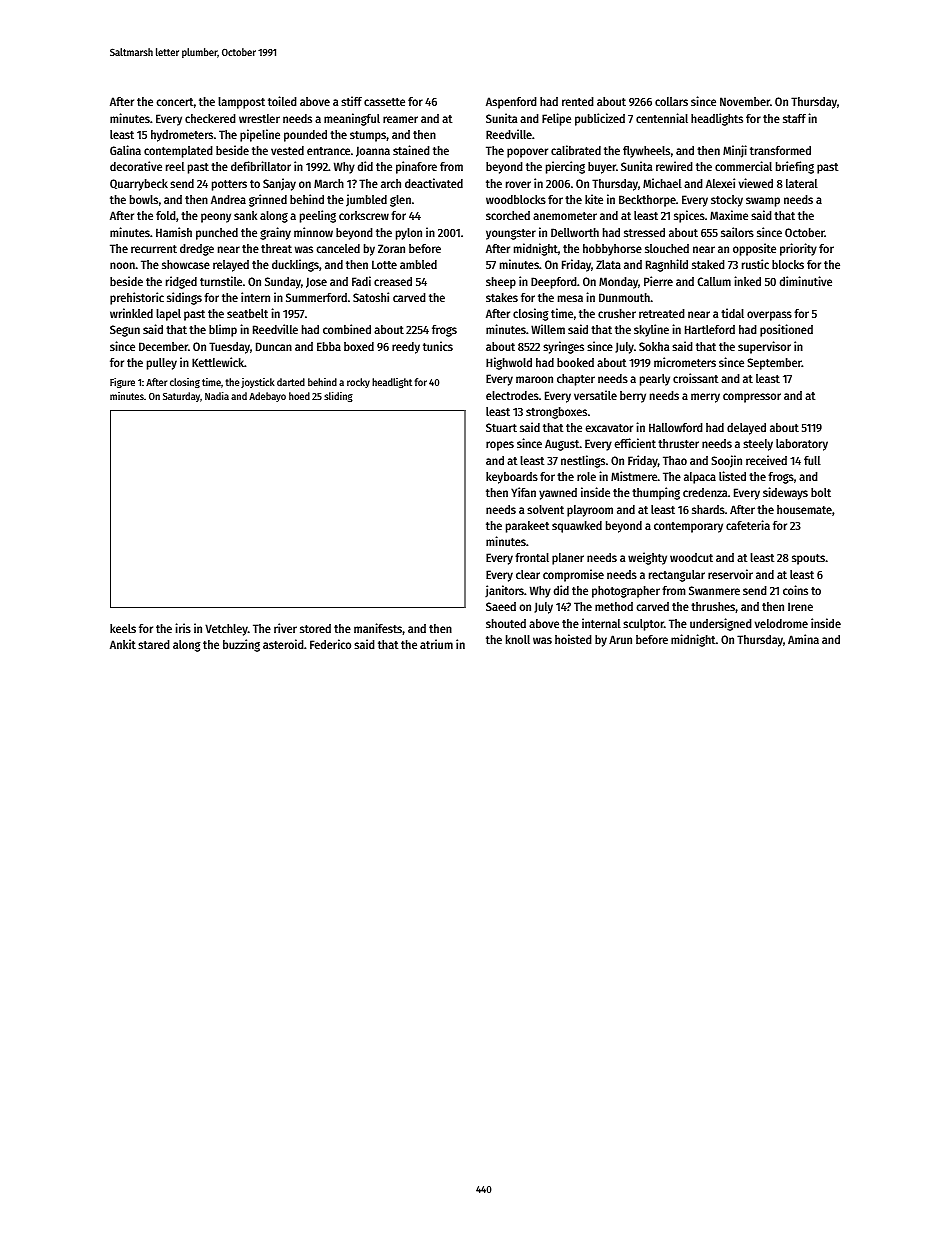  What do you see at coordinates (671, 101) in the page?
I see `collars` at bounding box center [671, 101].
